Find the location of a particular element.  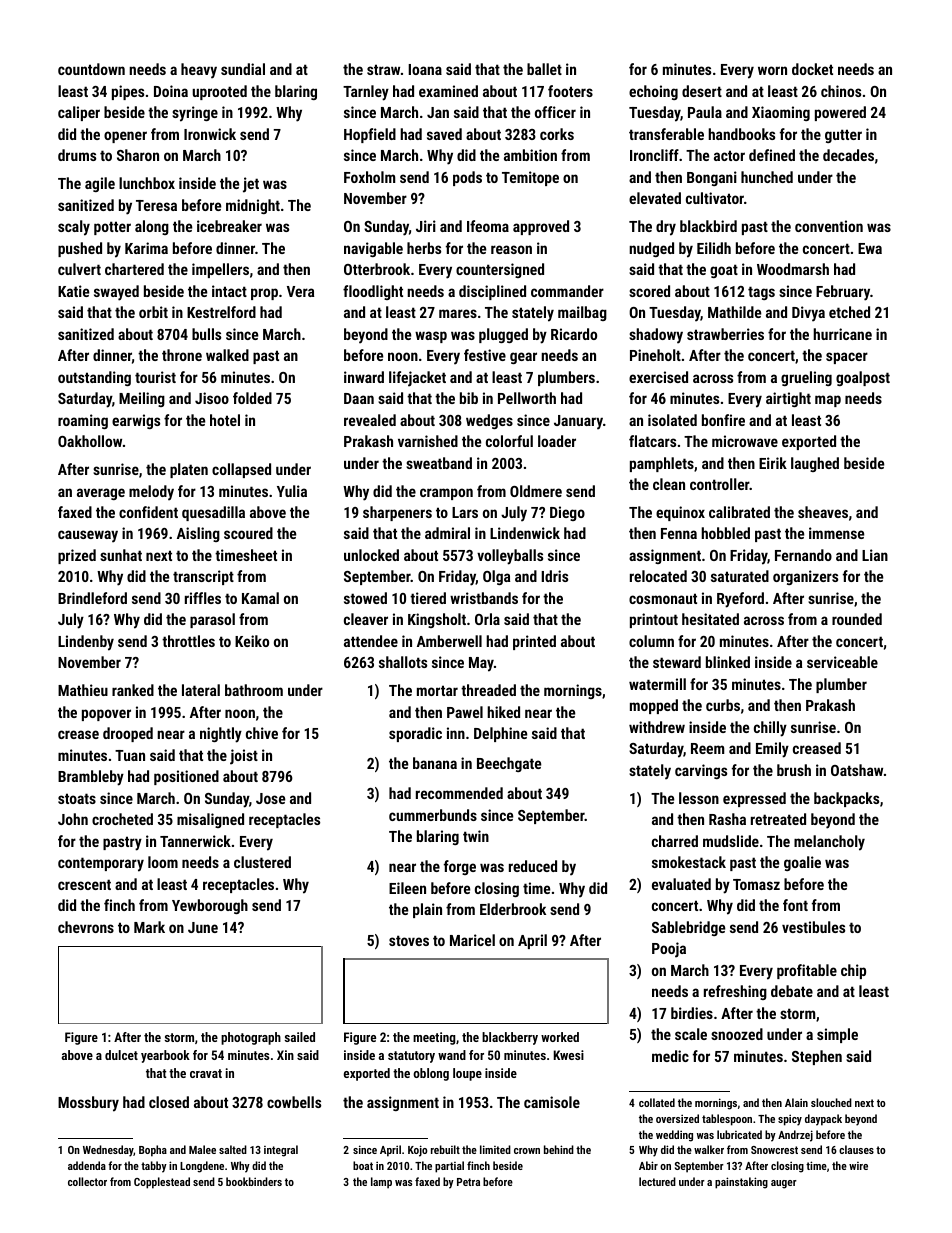

hurricane is located at coordinates (842, 334).
